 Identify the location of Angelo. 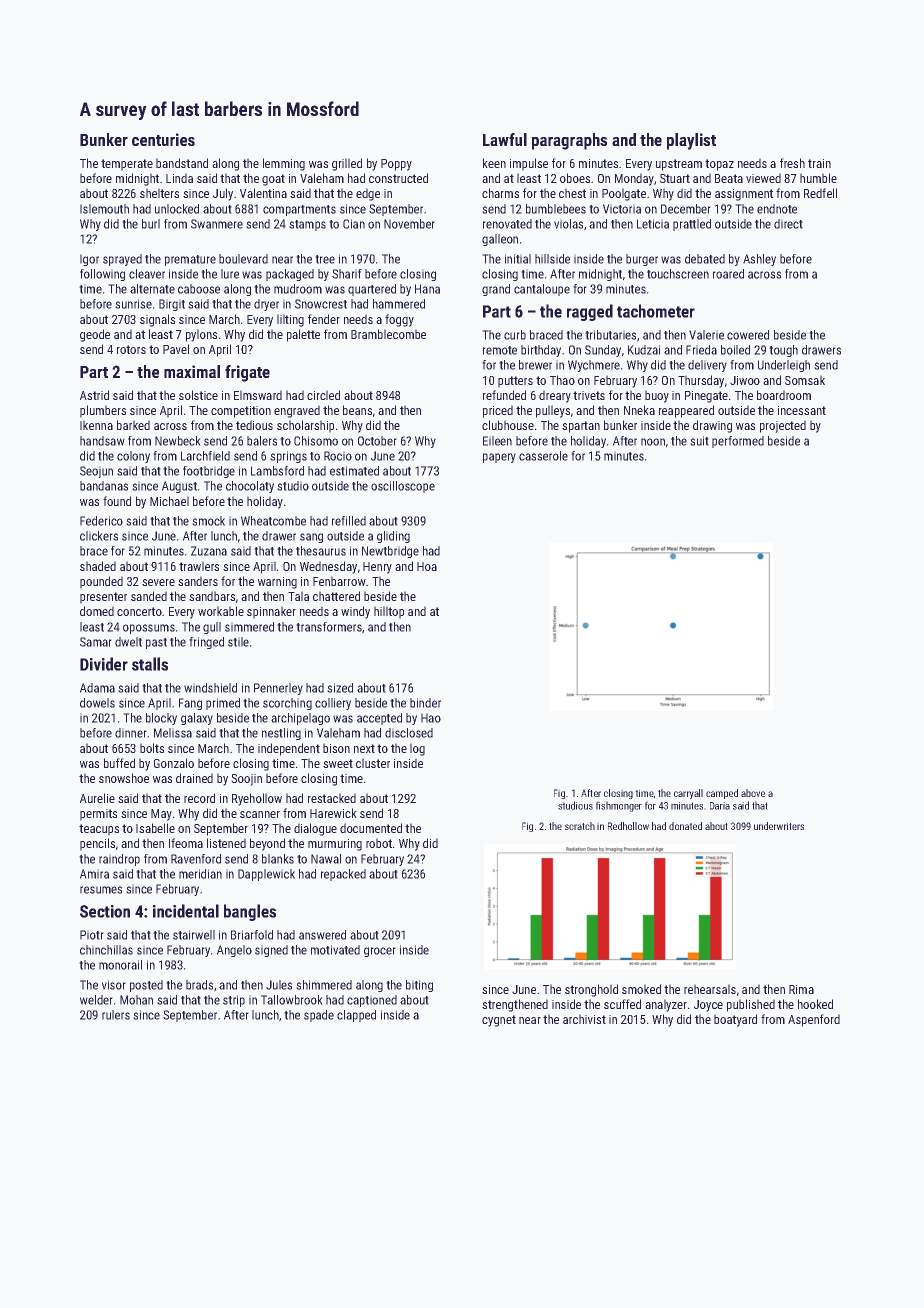
(234, 951).
